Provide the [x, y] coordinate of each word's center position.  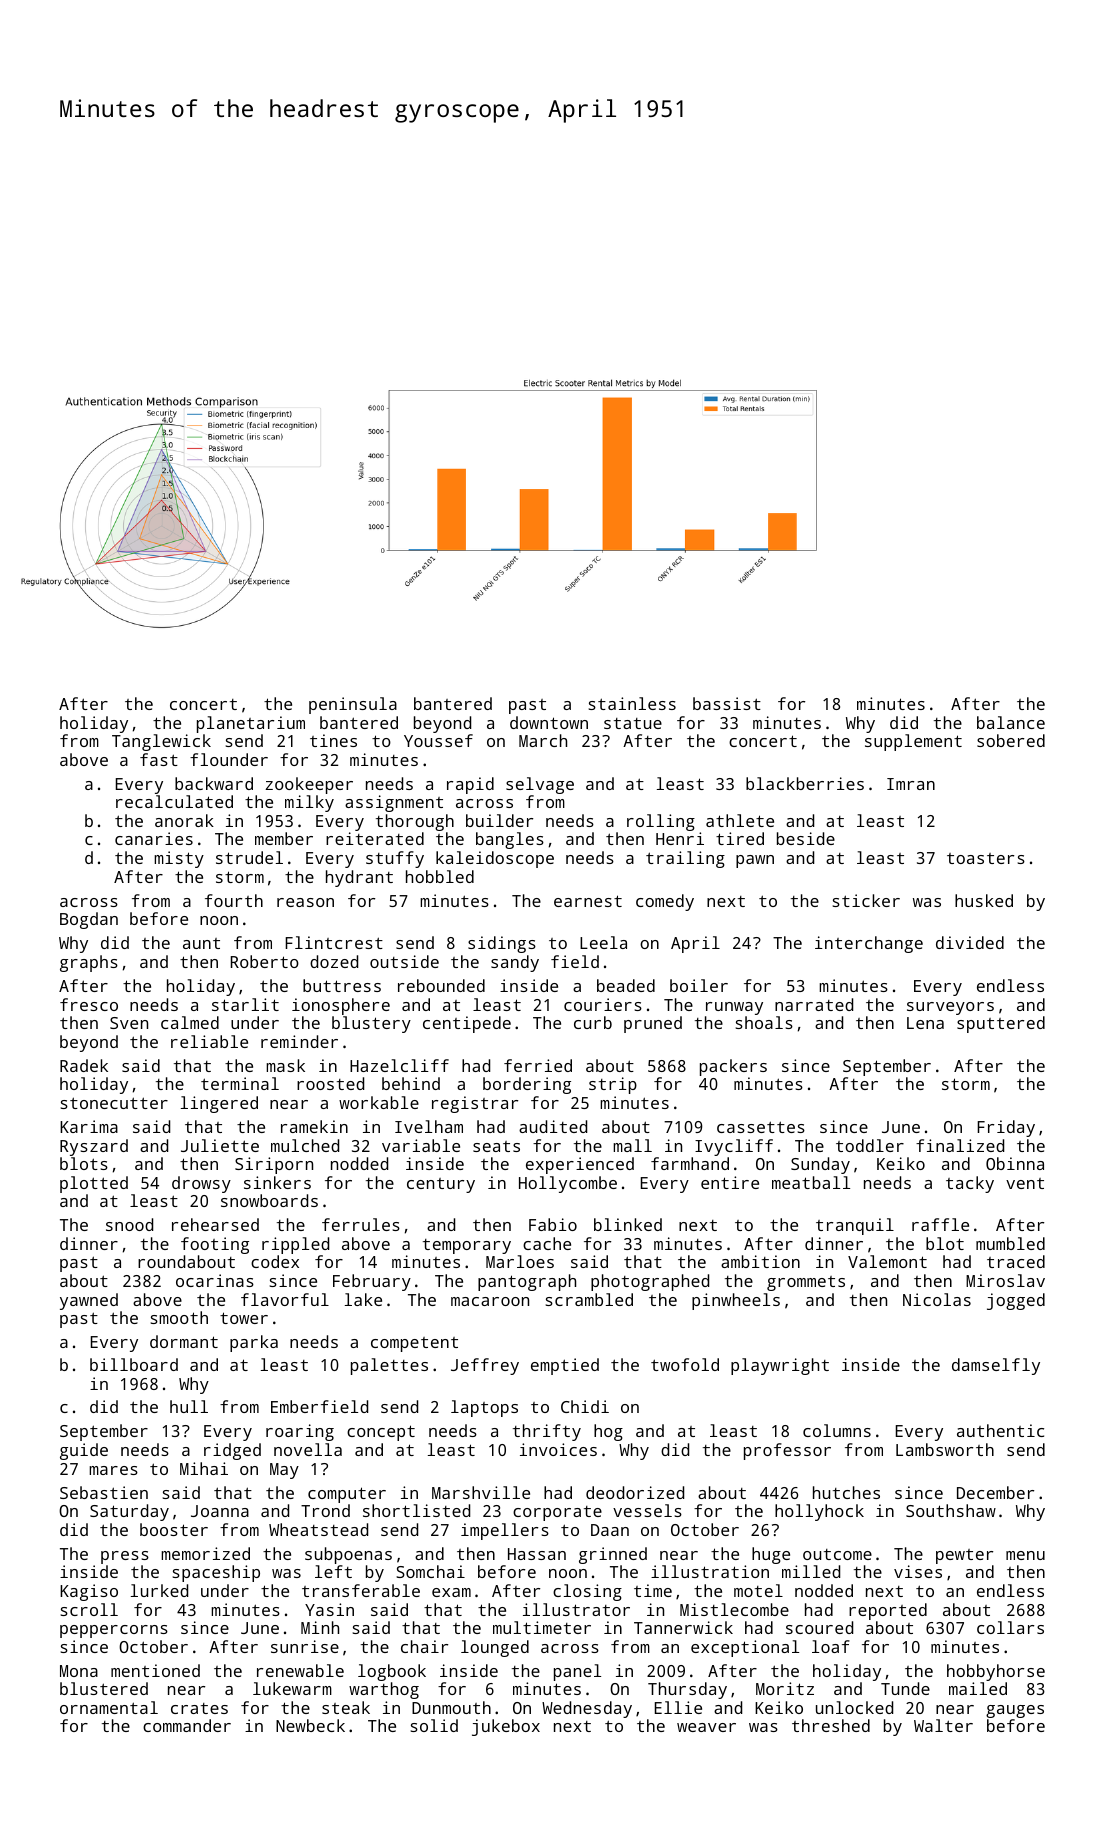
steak [346, 1707]
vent [1025, 1183]
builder [499, 820]
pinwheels [736, 1301]
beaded [626, 985]
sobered [1011, 740]
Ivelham [429, 1126]
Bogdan [89, 920]
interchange [869, 944]
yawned [89, 1301]
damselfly [996, 1366]
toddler [870, 1145]
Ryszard [94, 1147]
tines [333, 740]
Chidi [585, 1406]
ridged [232, 1451]
